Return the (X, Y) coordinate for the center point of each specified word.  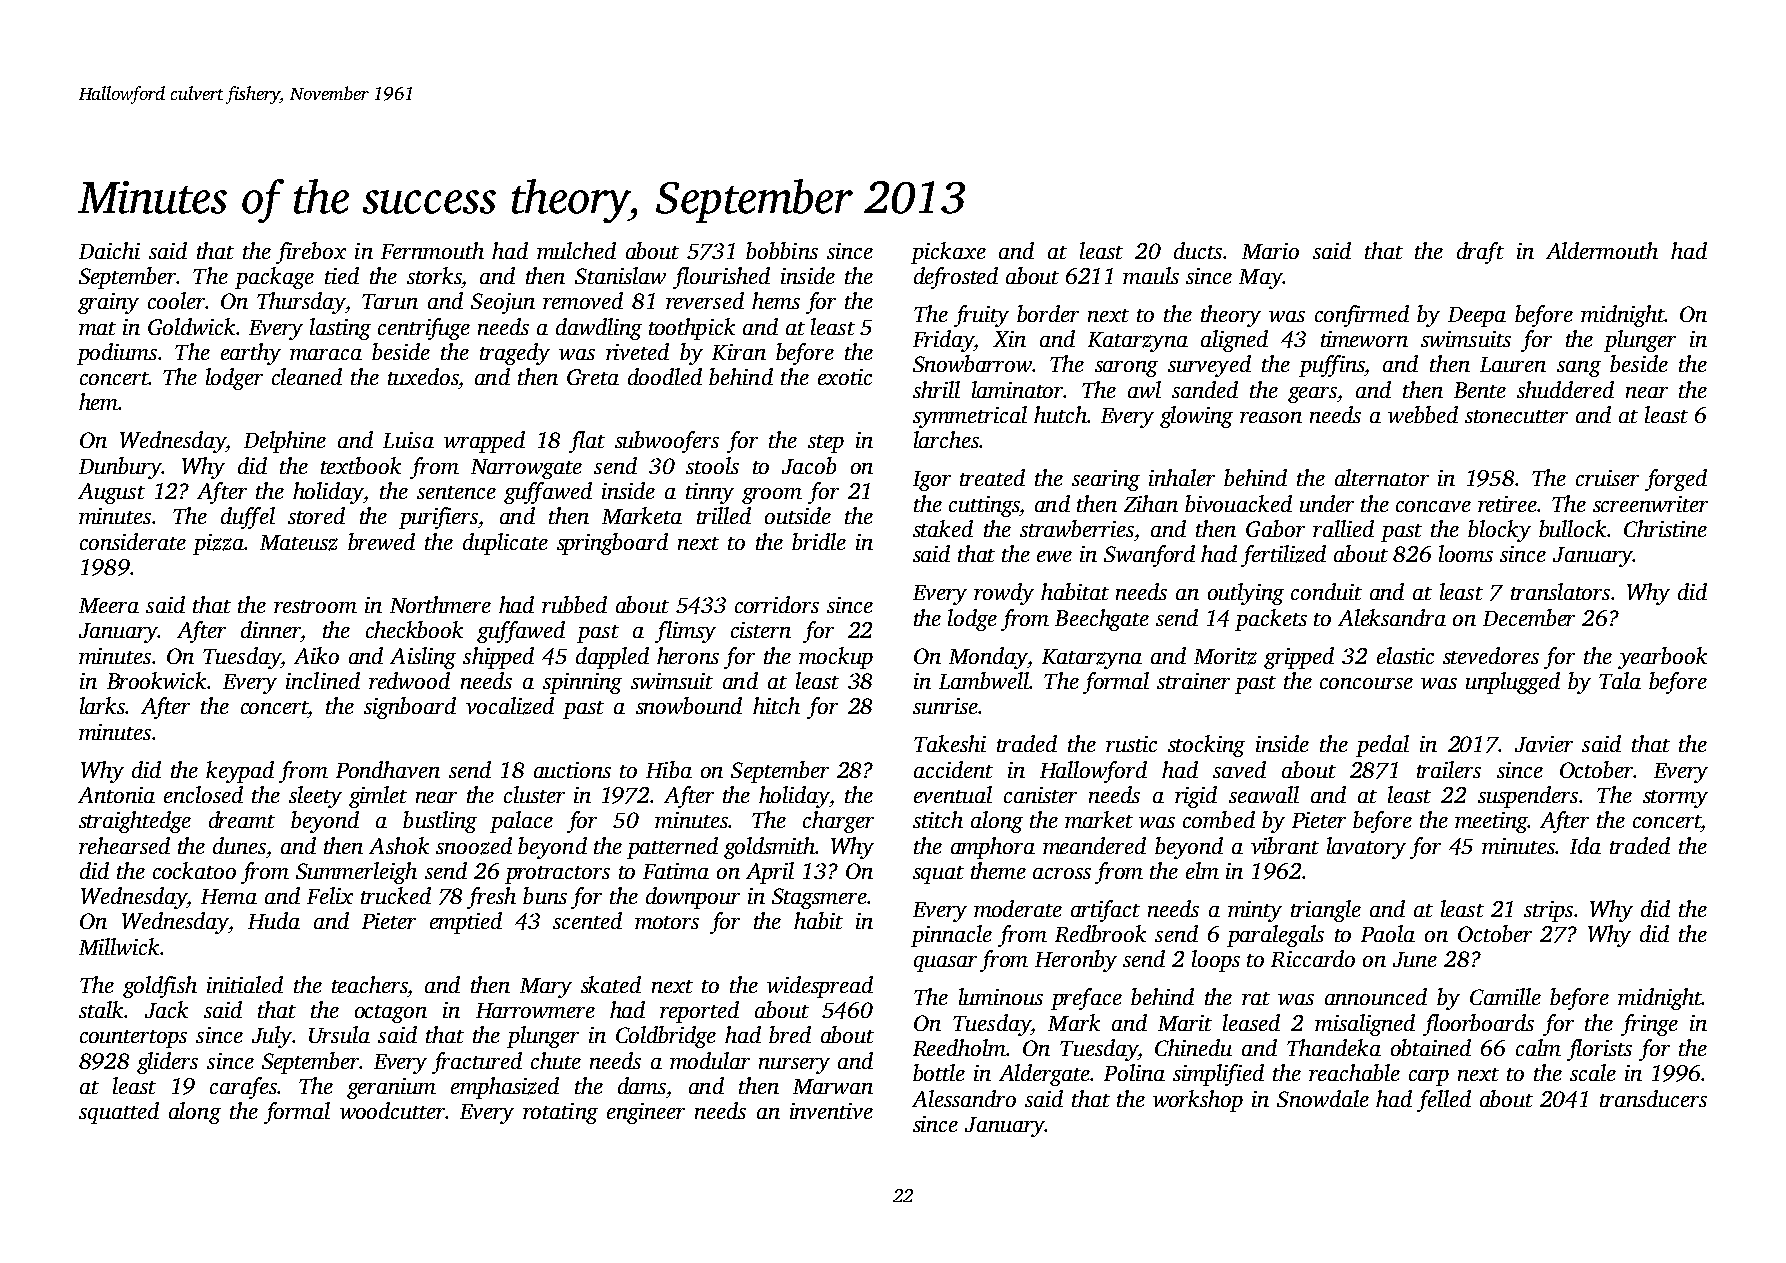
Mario (1270, 251)
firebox (311, 253)
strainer (1193, 681)
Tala (1620, 680)
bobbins (782, 250)
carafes (243, 1088)
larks (102, 705)
